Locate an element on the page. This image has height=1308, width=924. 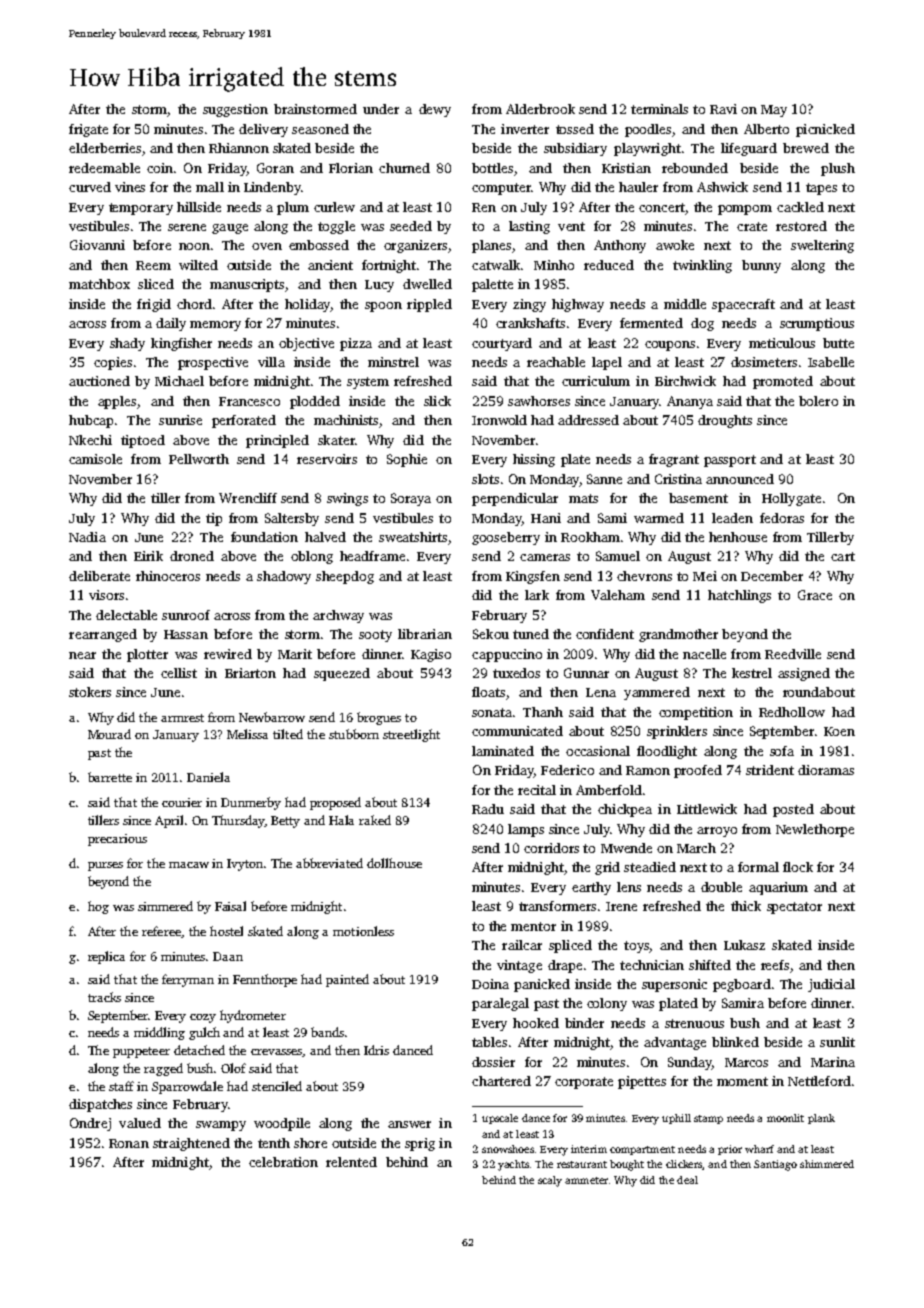
scaly is located at coordinates (550, 1181).
